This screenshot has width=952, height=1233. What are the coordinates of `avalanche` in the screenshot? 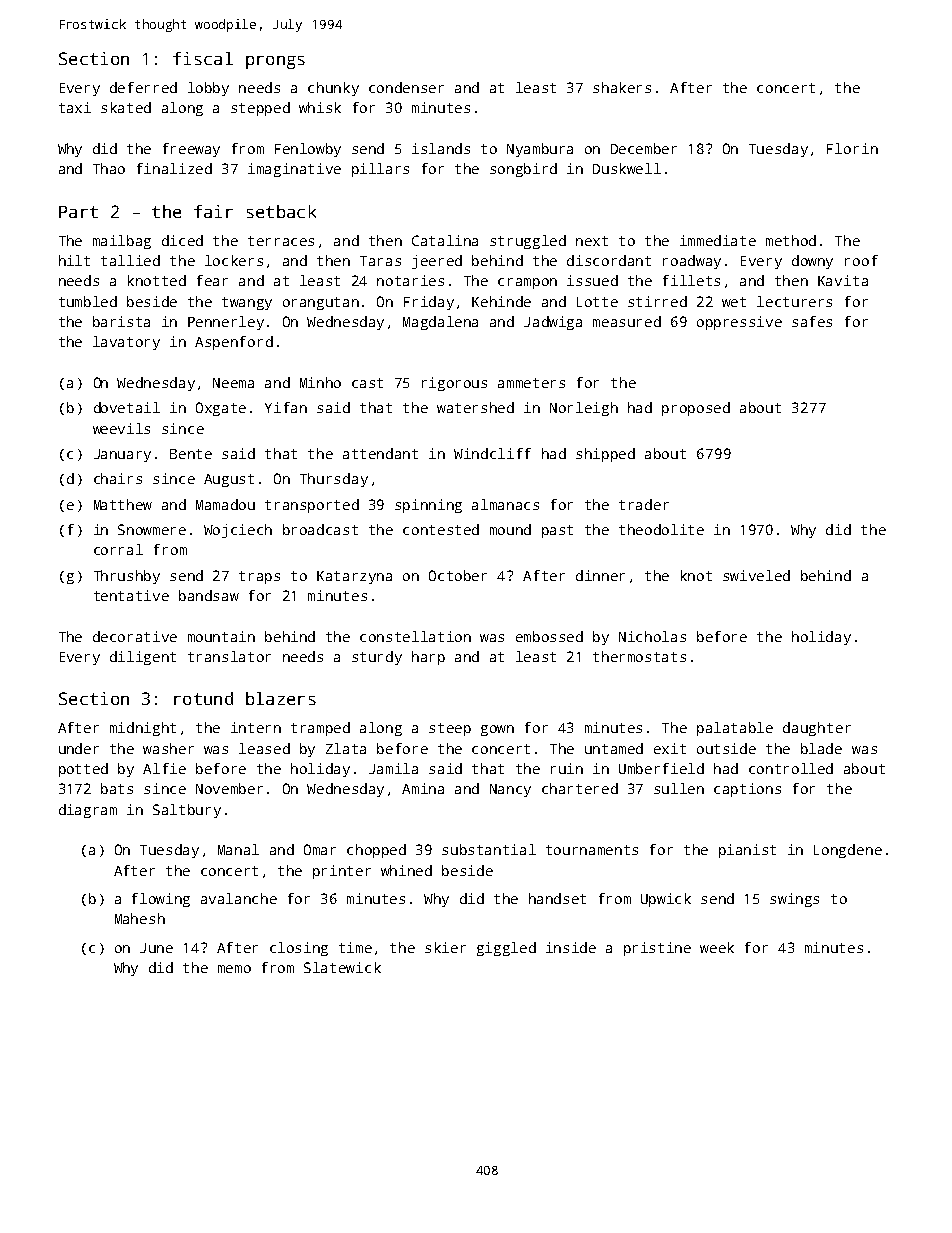 It's located at (239, 898).
